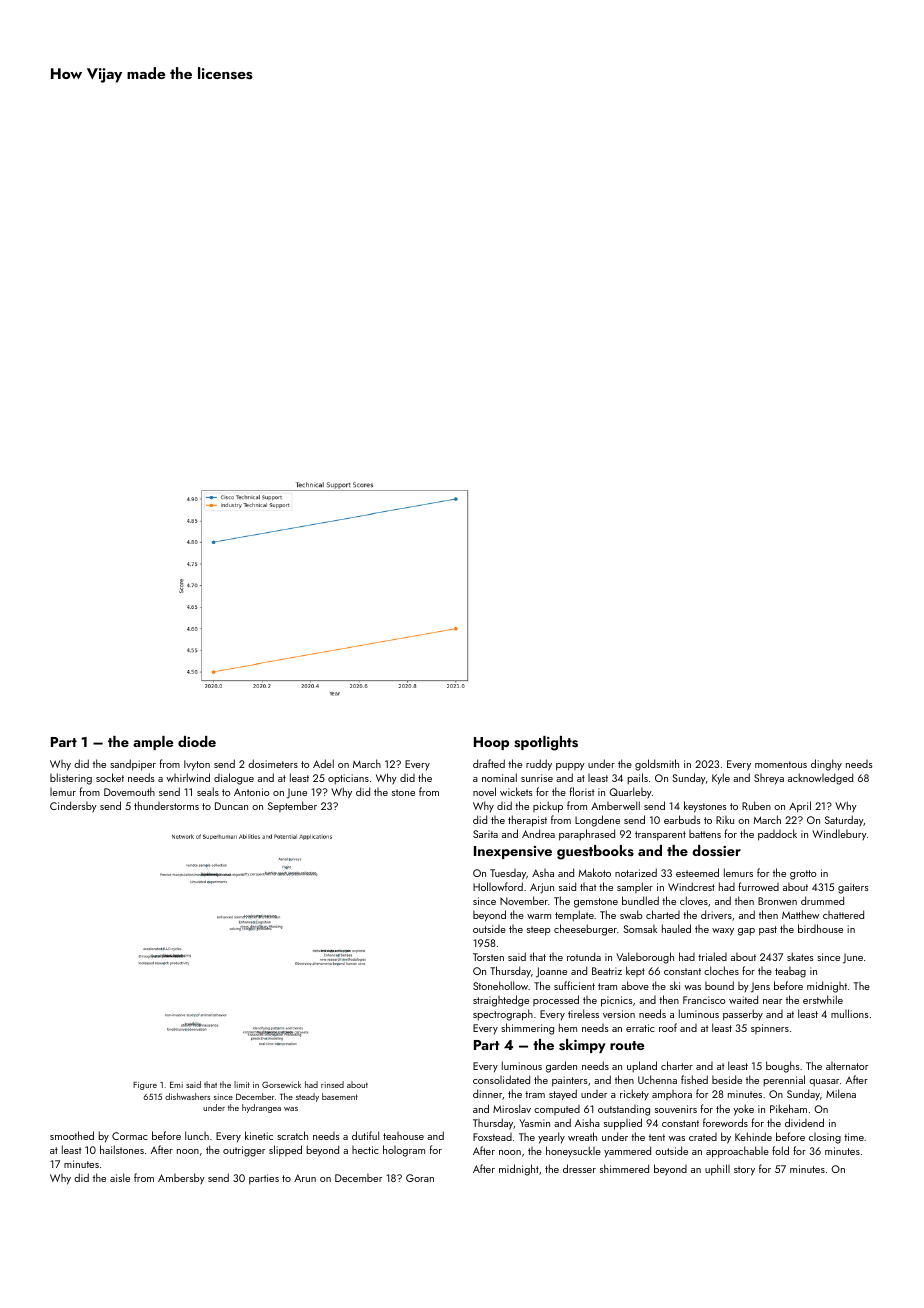  I want to click on closing, so click(825, 1138).
